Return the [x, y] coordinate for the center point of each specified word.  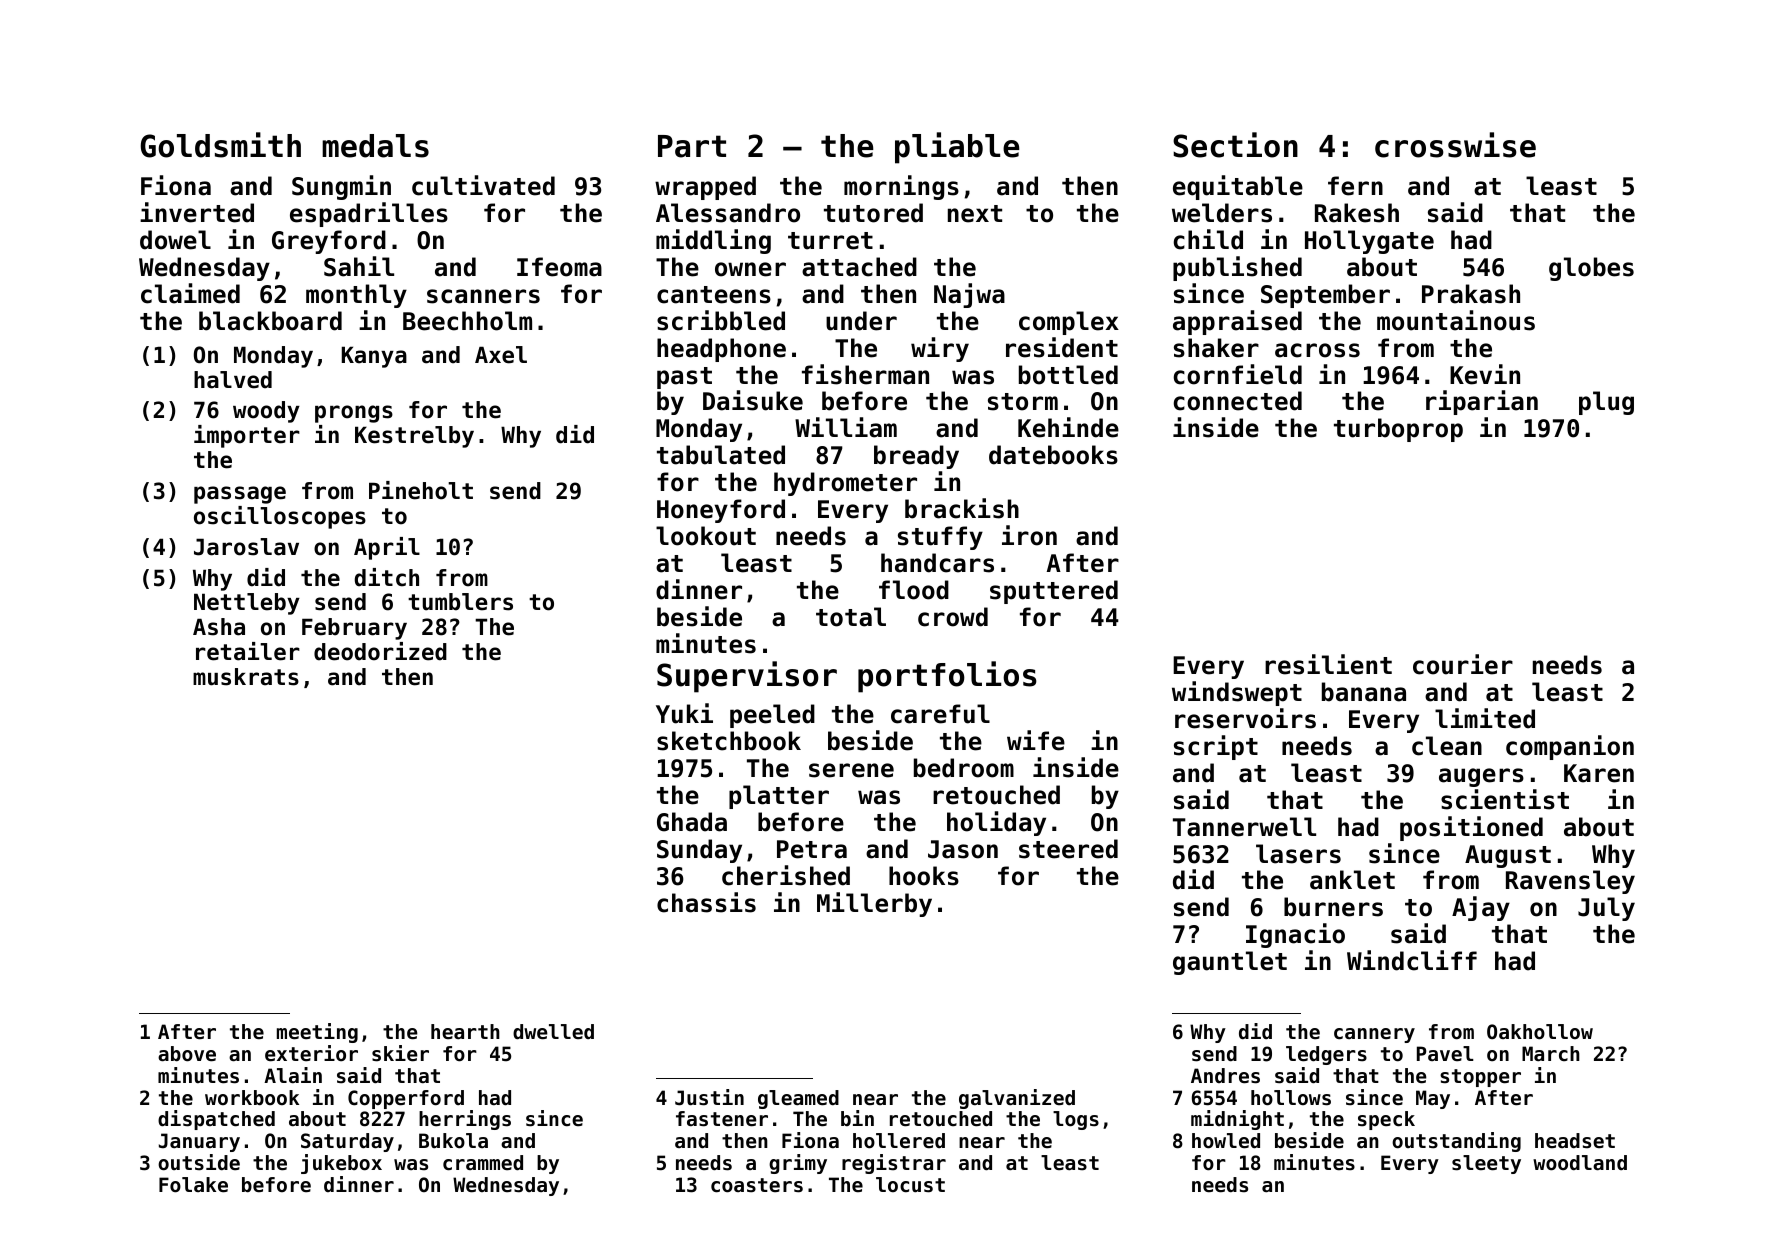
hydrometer [845, 484]
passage [240, 495]
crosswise [1455, 145]
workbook [252, 1098]
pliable [957, 148]
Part [692, 146]
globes [1591, 269]
